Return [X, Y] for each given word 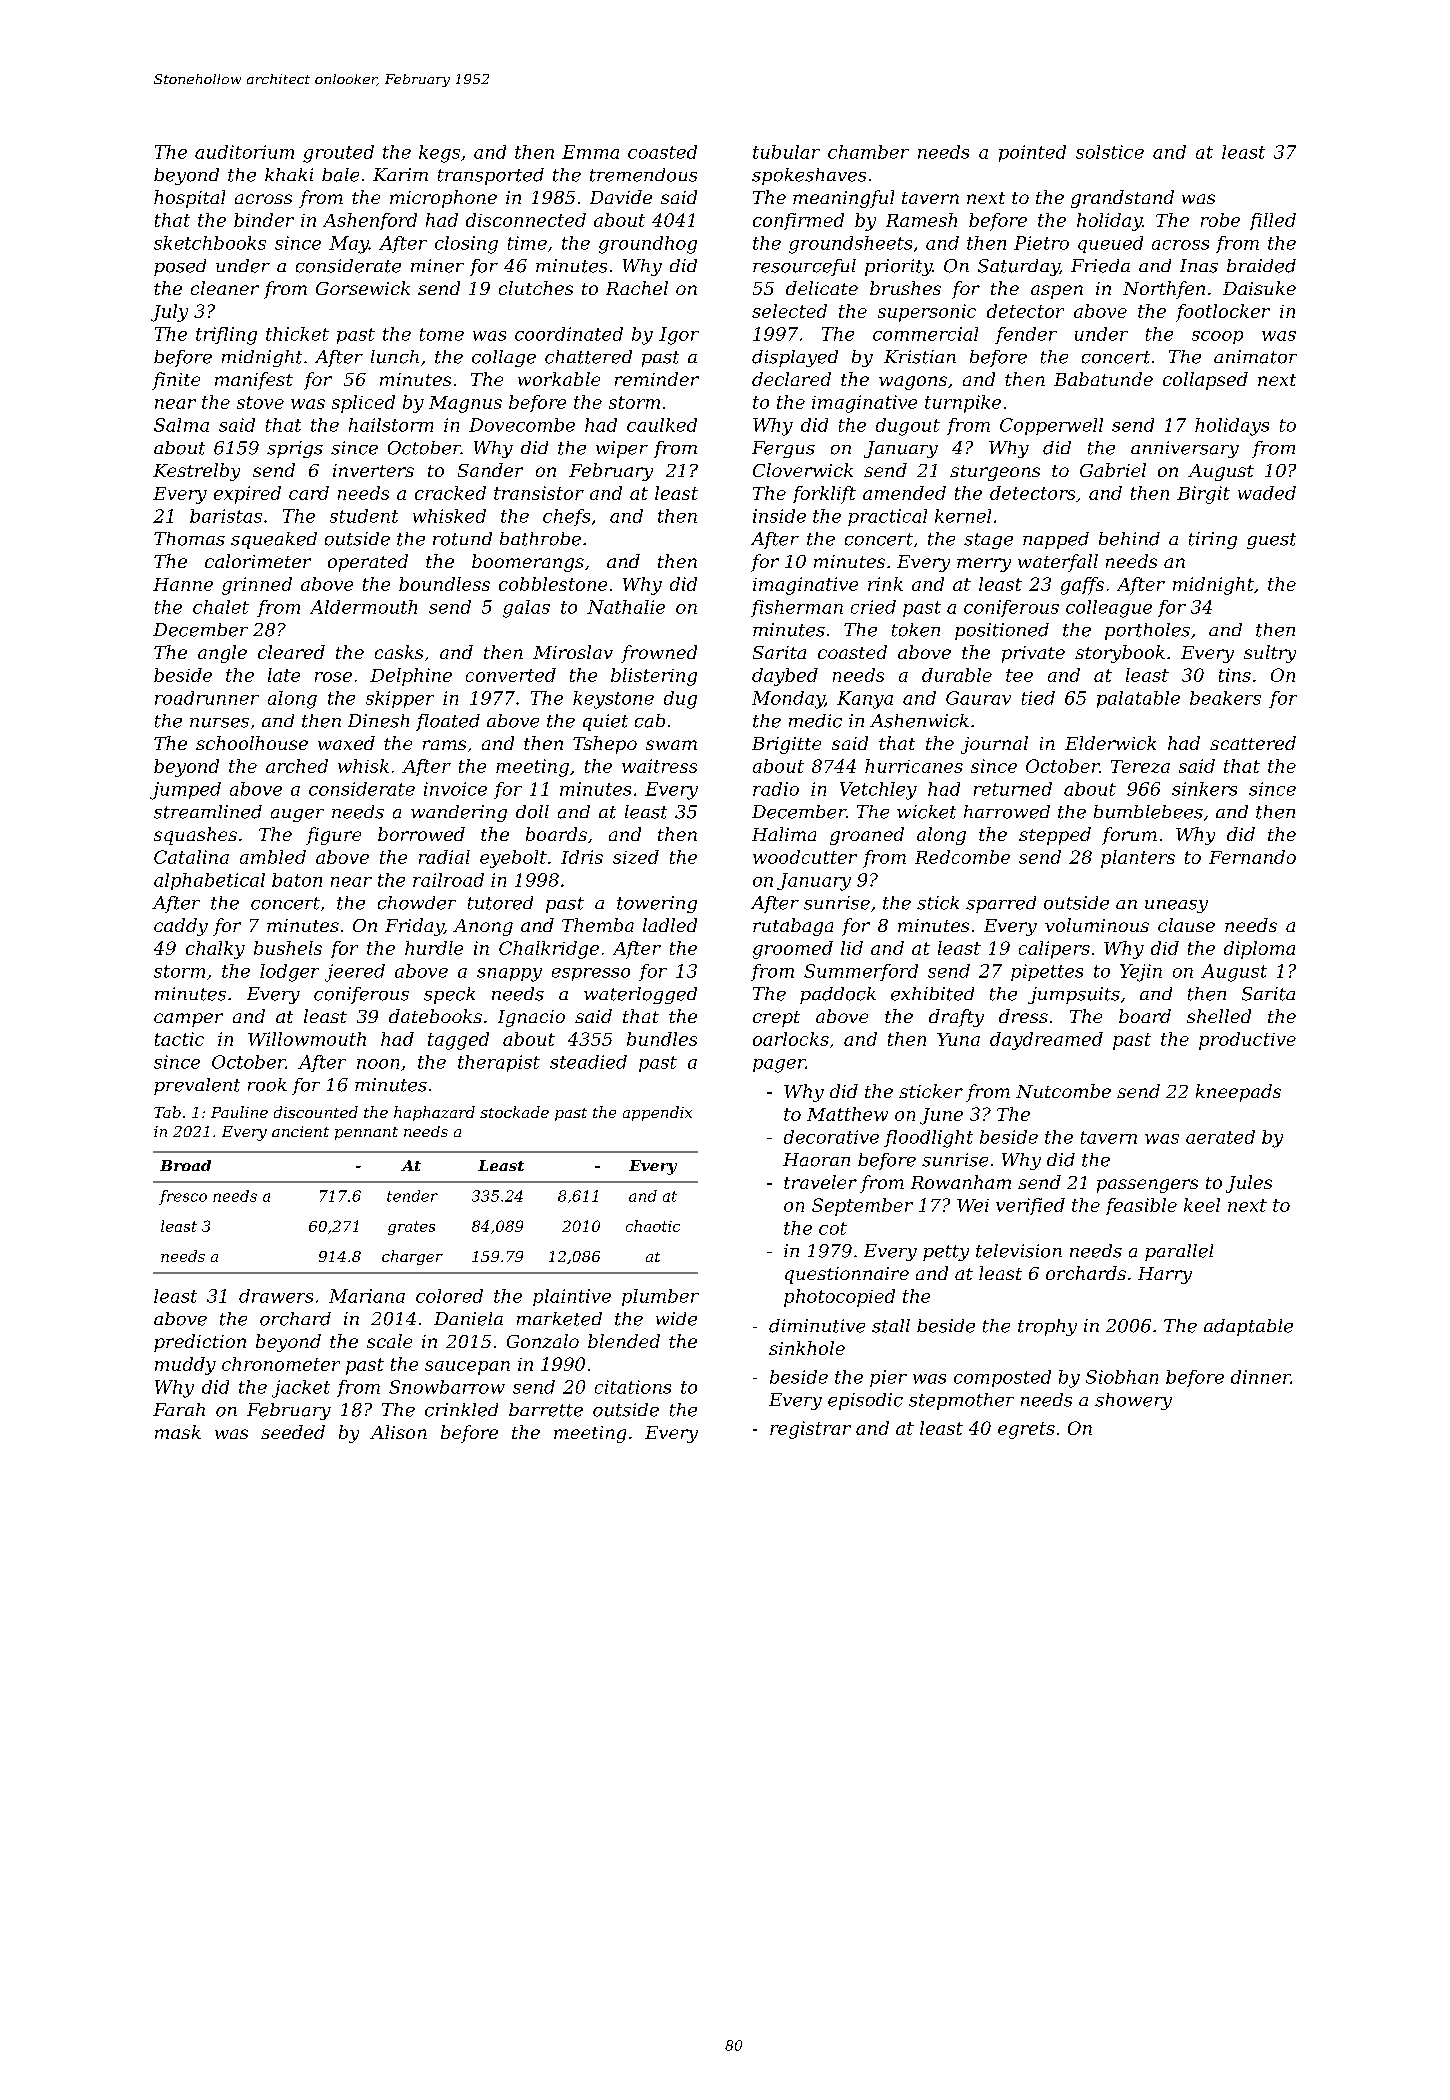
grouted [338, 154]
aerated [1220, 1137]
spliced [363, 404]
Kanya [865, 700]
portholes [1147, 631]
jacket [301, 1389]
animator [1255, 357]
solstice [1110, 152]
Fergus [783, 449]
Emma [590, 152]
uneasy [1176, 906]
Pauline [239, 1112]
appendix [657, 1113]
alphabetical [209, 881]
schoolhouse [252, 743]
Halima [784, 834]
